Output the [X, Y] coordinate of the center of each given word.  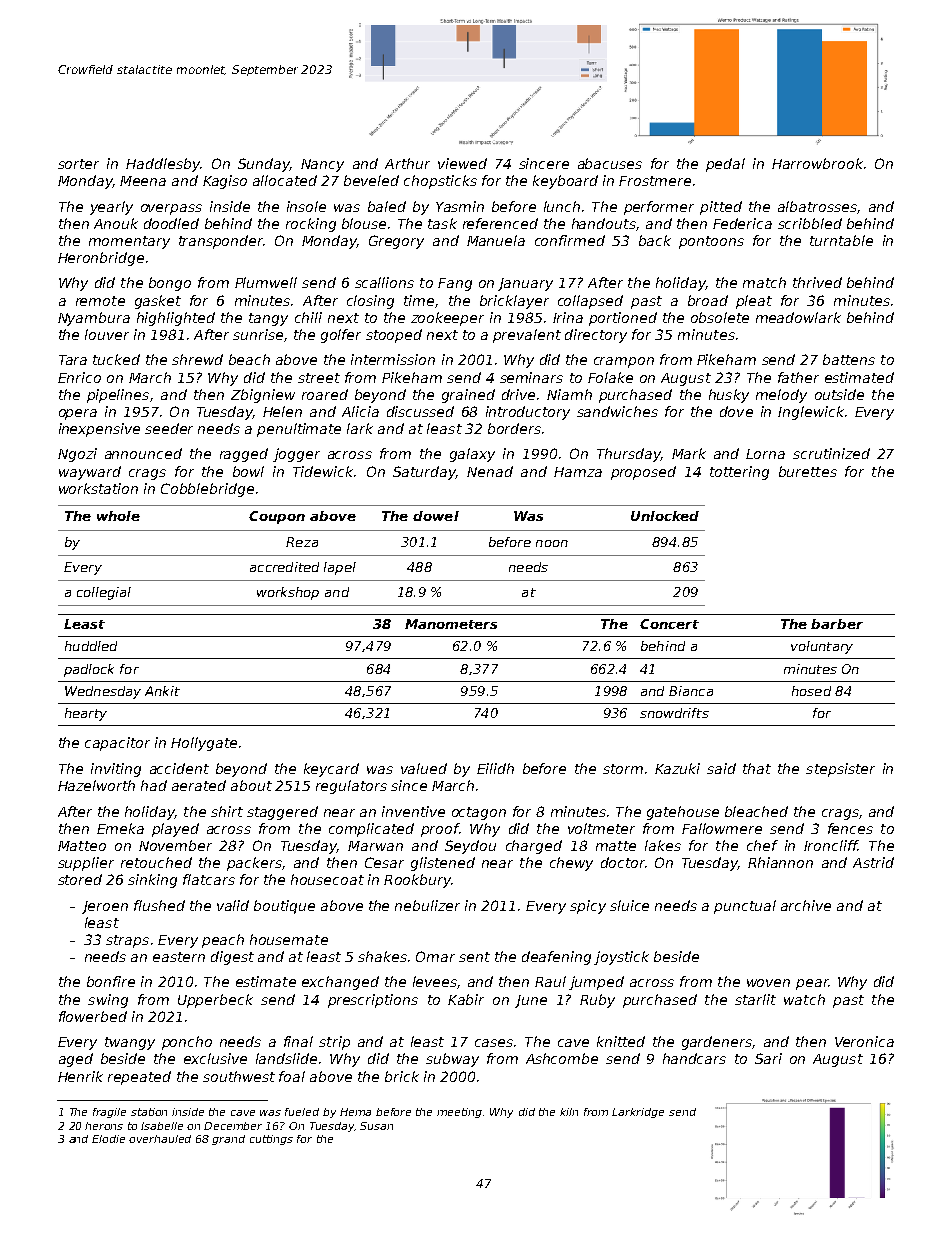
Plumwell [266, 282]
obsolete [720, 317]
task [442, 223]
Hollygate [204, 744]
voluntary [822, 647]
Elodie [108, 1139]
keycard [331, 770]
